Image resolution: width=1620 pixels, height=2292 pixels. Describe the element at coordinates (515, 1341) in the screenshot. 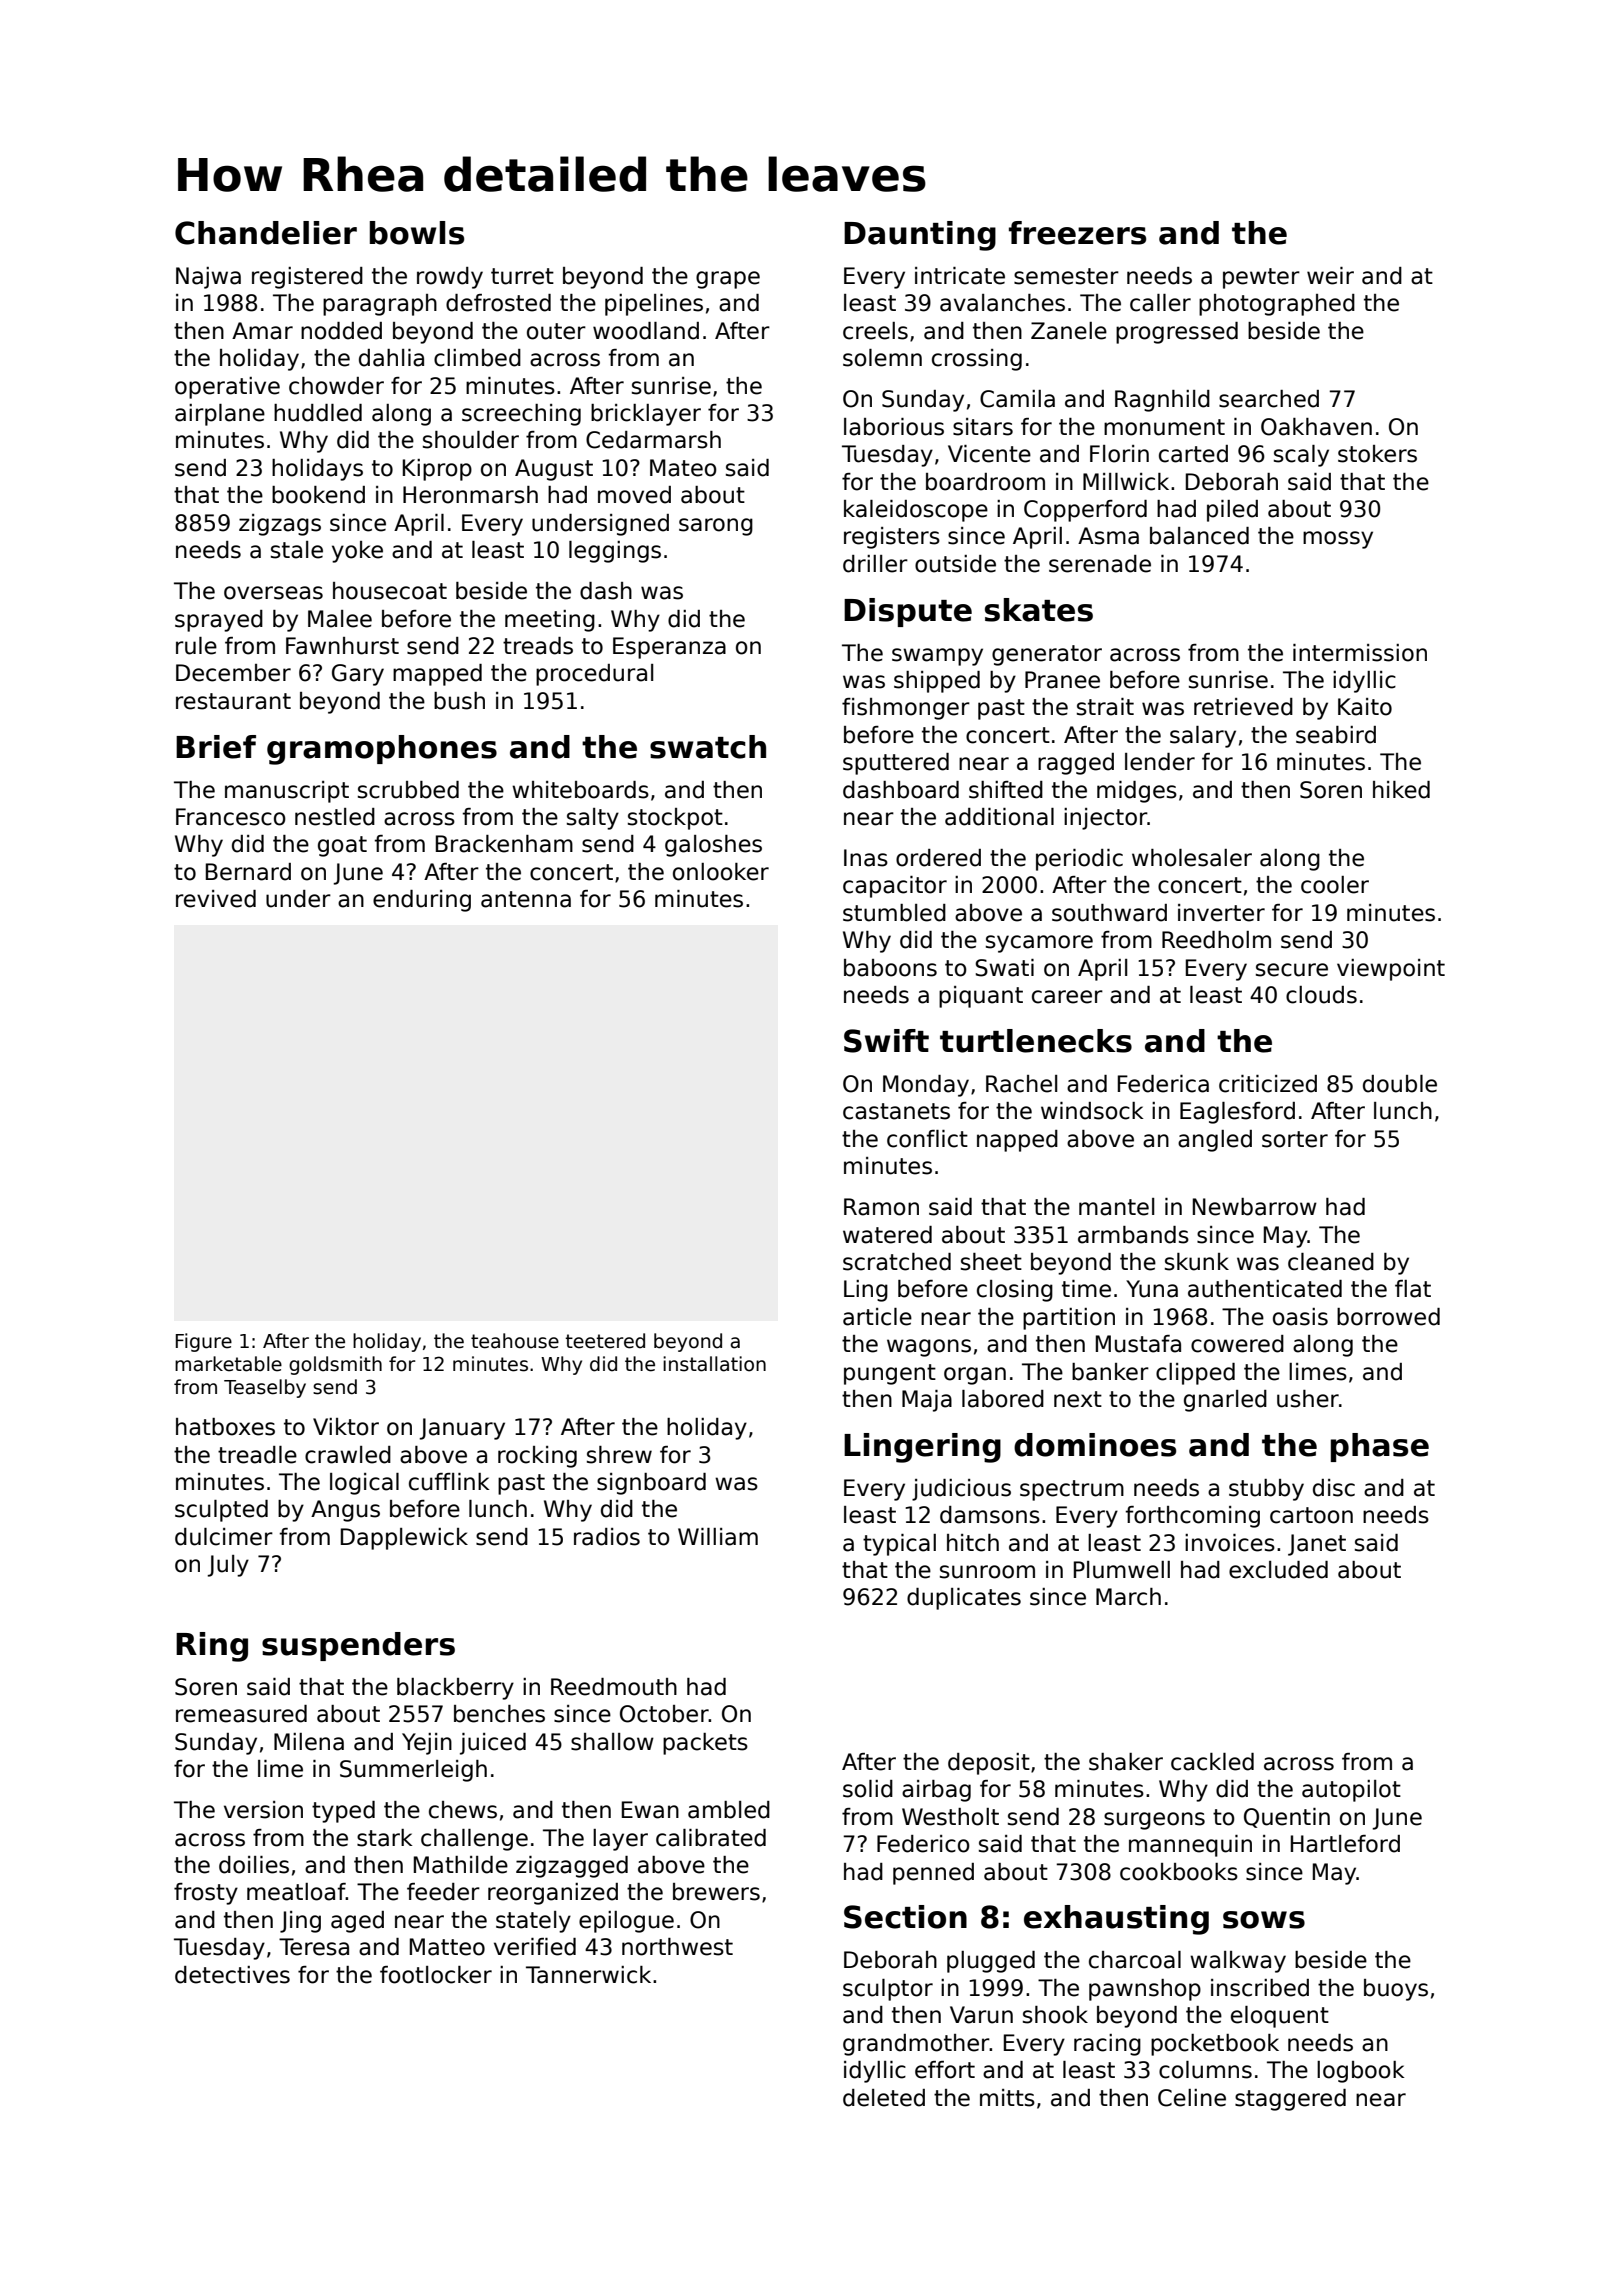

I see `teahouse` at that location.
